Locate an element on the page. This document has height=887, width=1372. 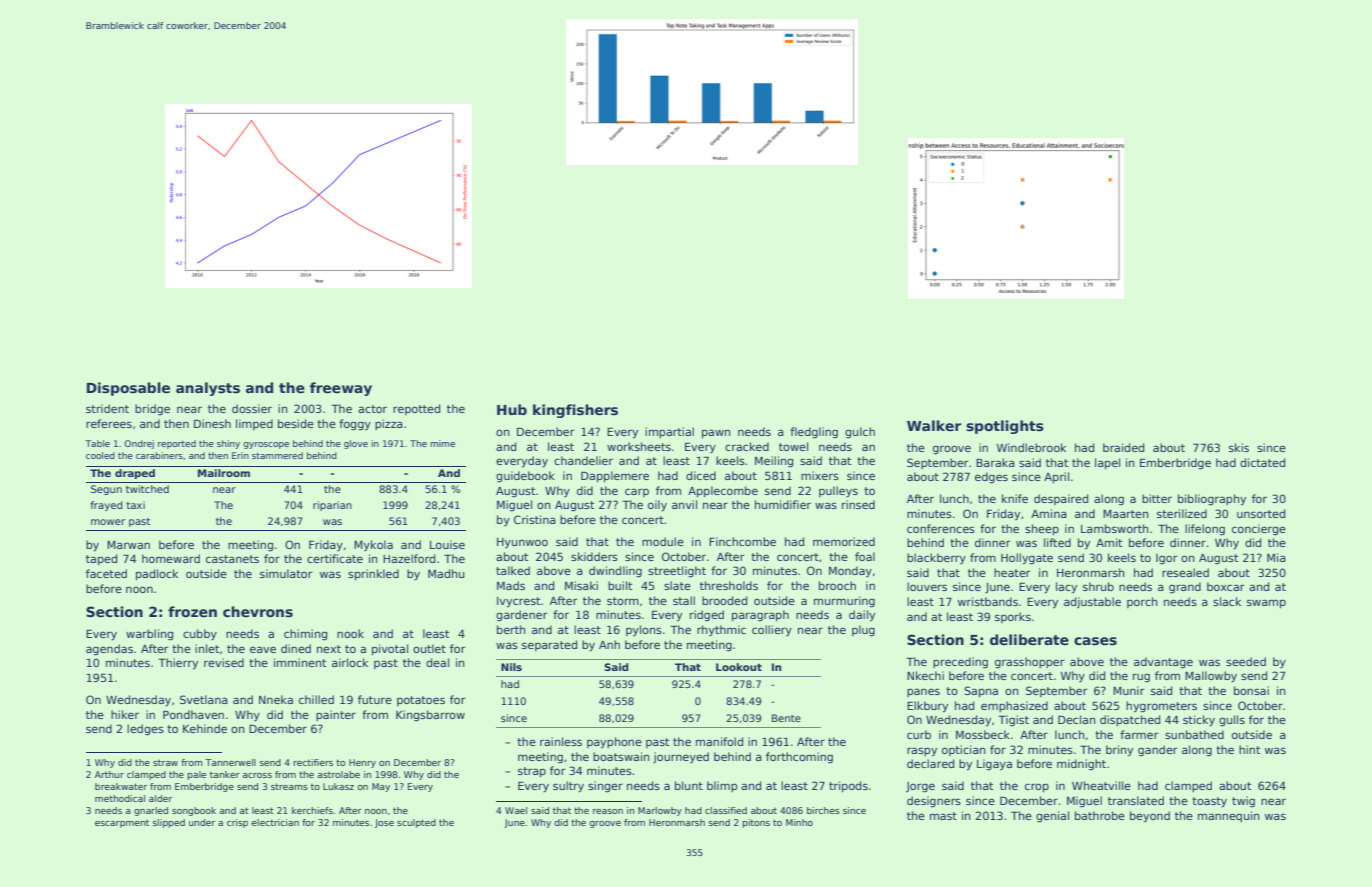
seeded is located at coordinates (1246, 661).
